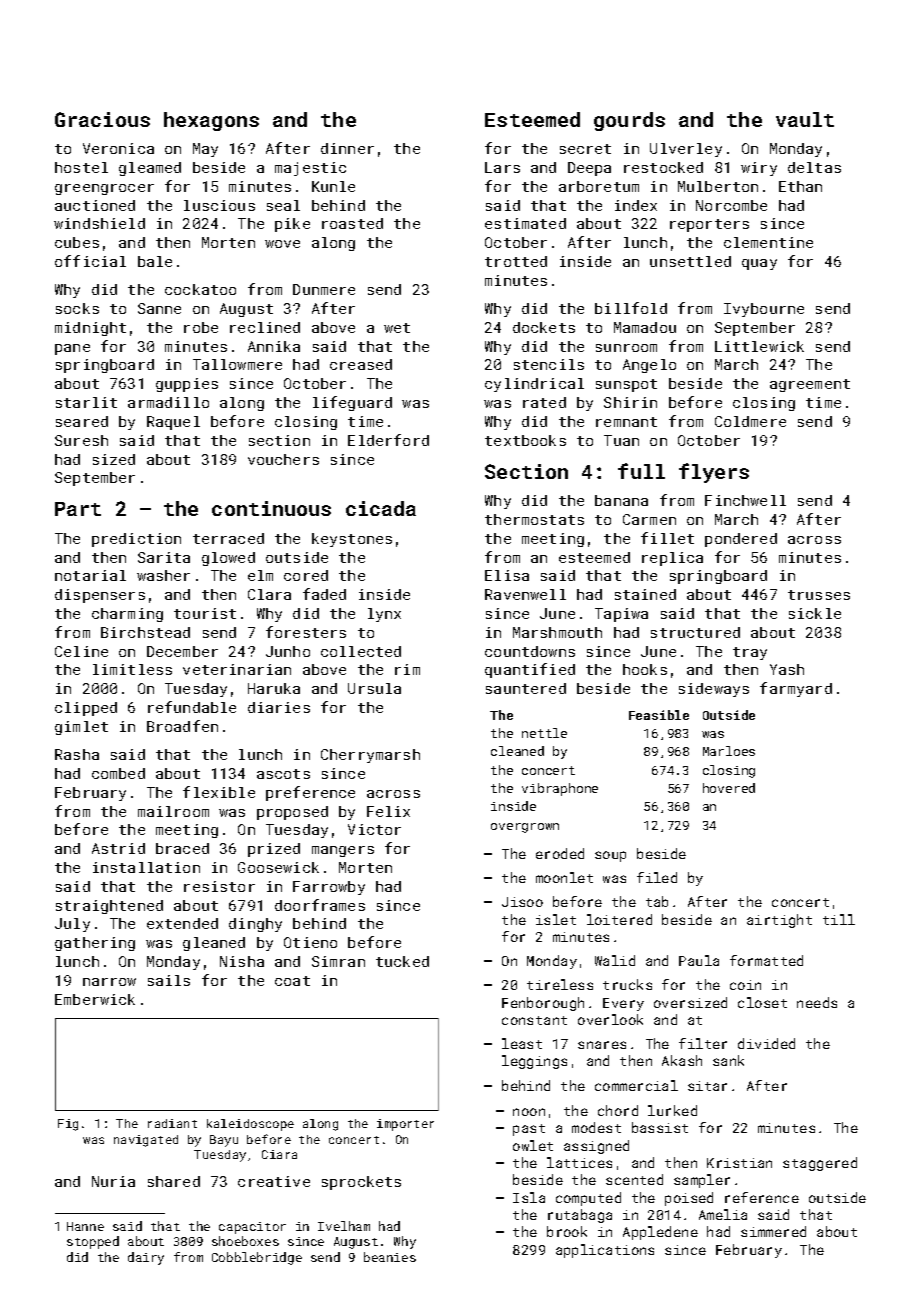 This document has height=1314, width=924. I want to click on Tallowmere, so click(237, 364).
